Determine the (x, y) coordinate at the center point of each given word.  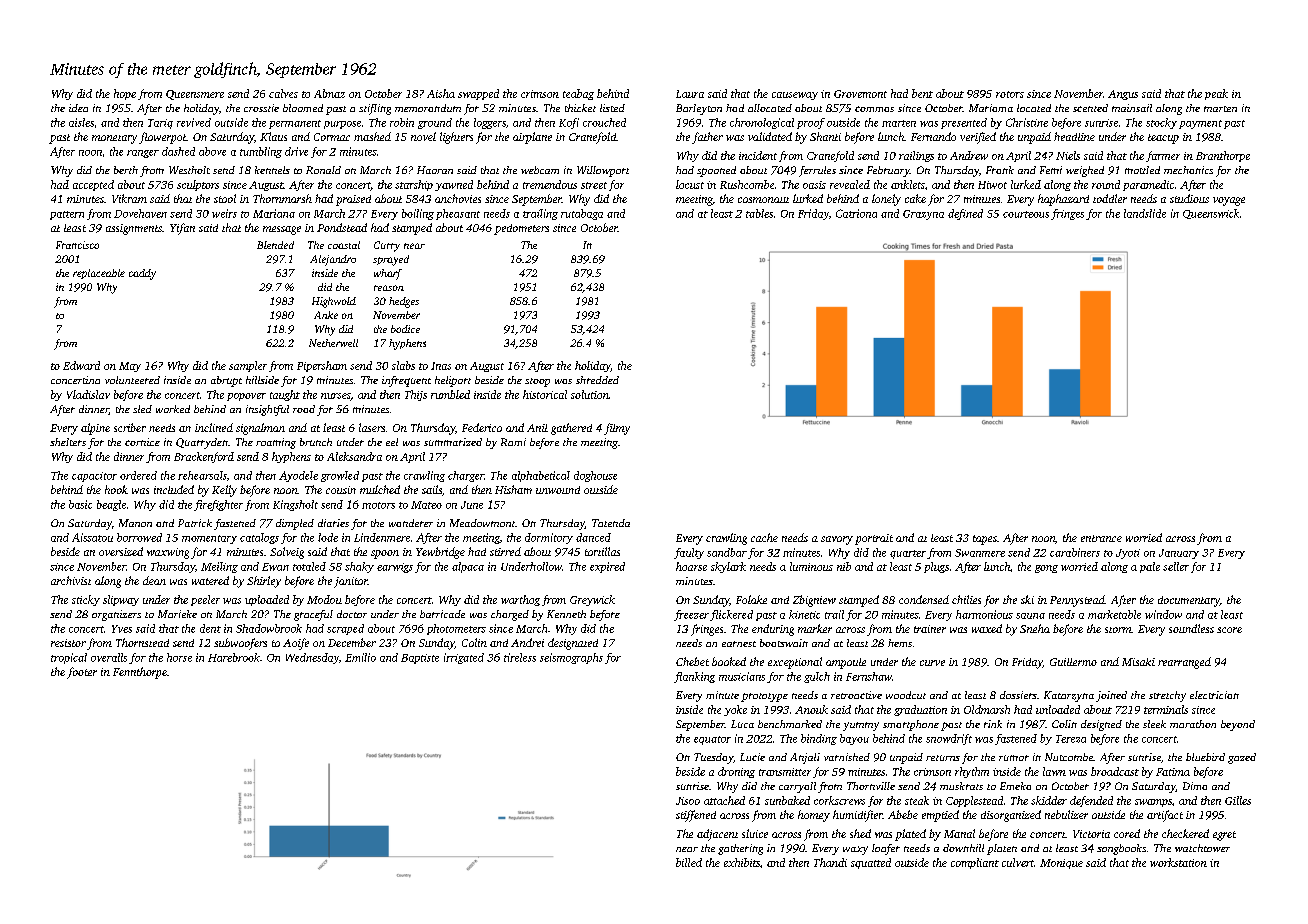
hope (125, 94)
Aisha (441, 93)
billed (689, 862)
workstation (1178, 862)
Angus (1123, 95)
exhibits (742, 862)
